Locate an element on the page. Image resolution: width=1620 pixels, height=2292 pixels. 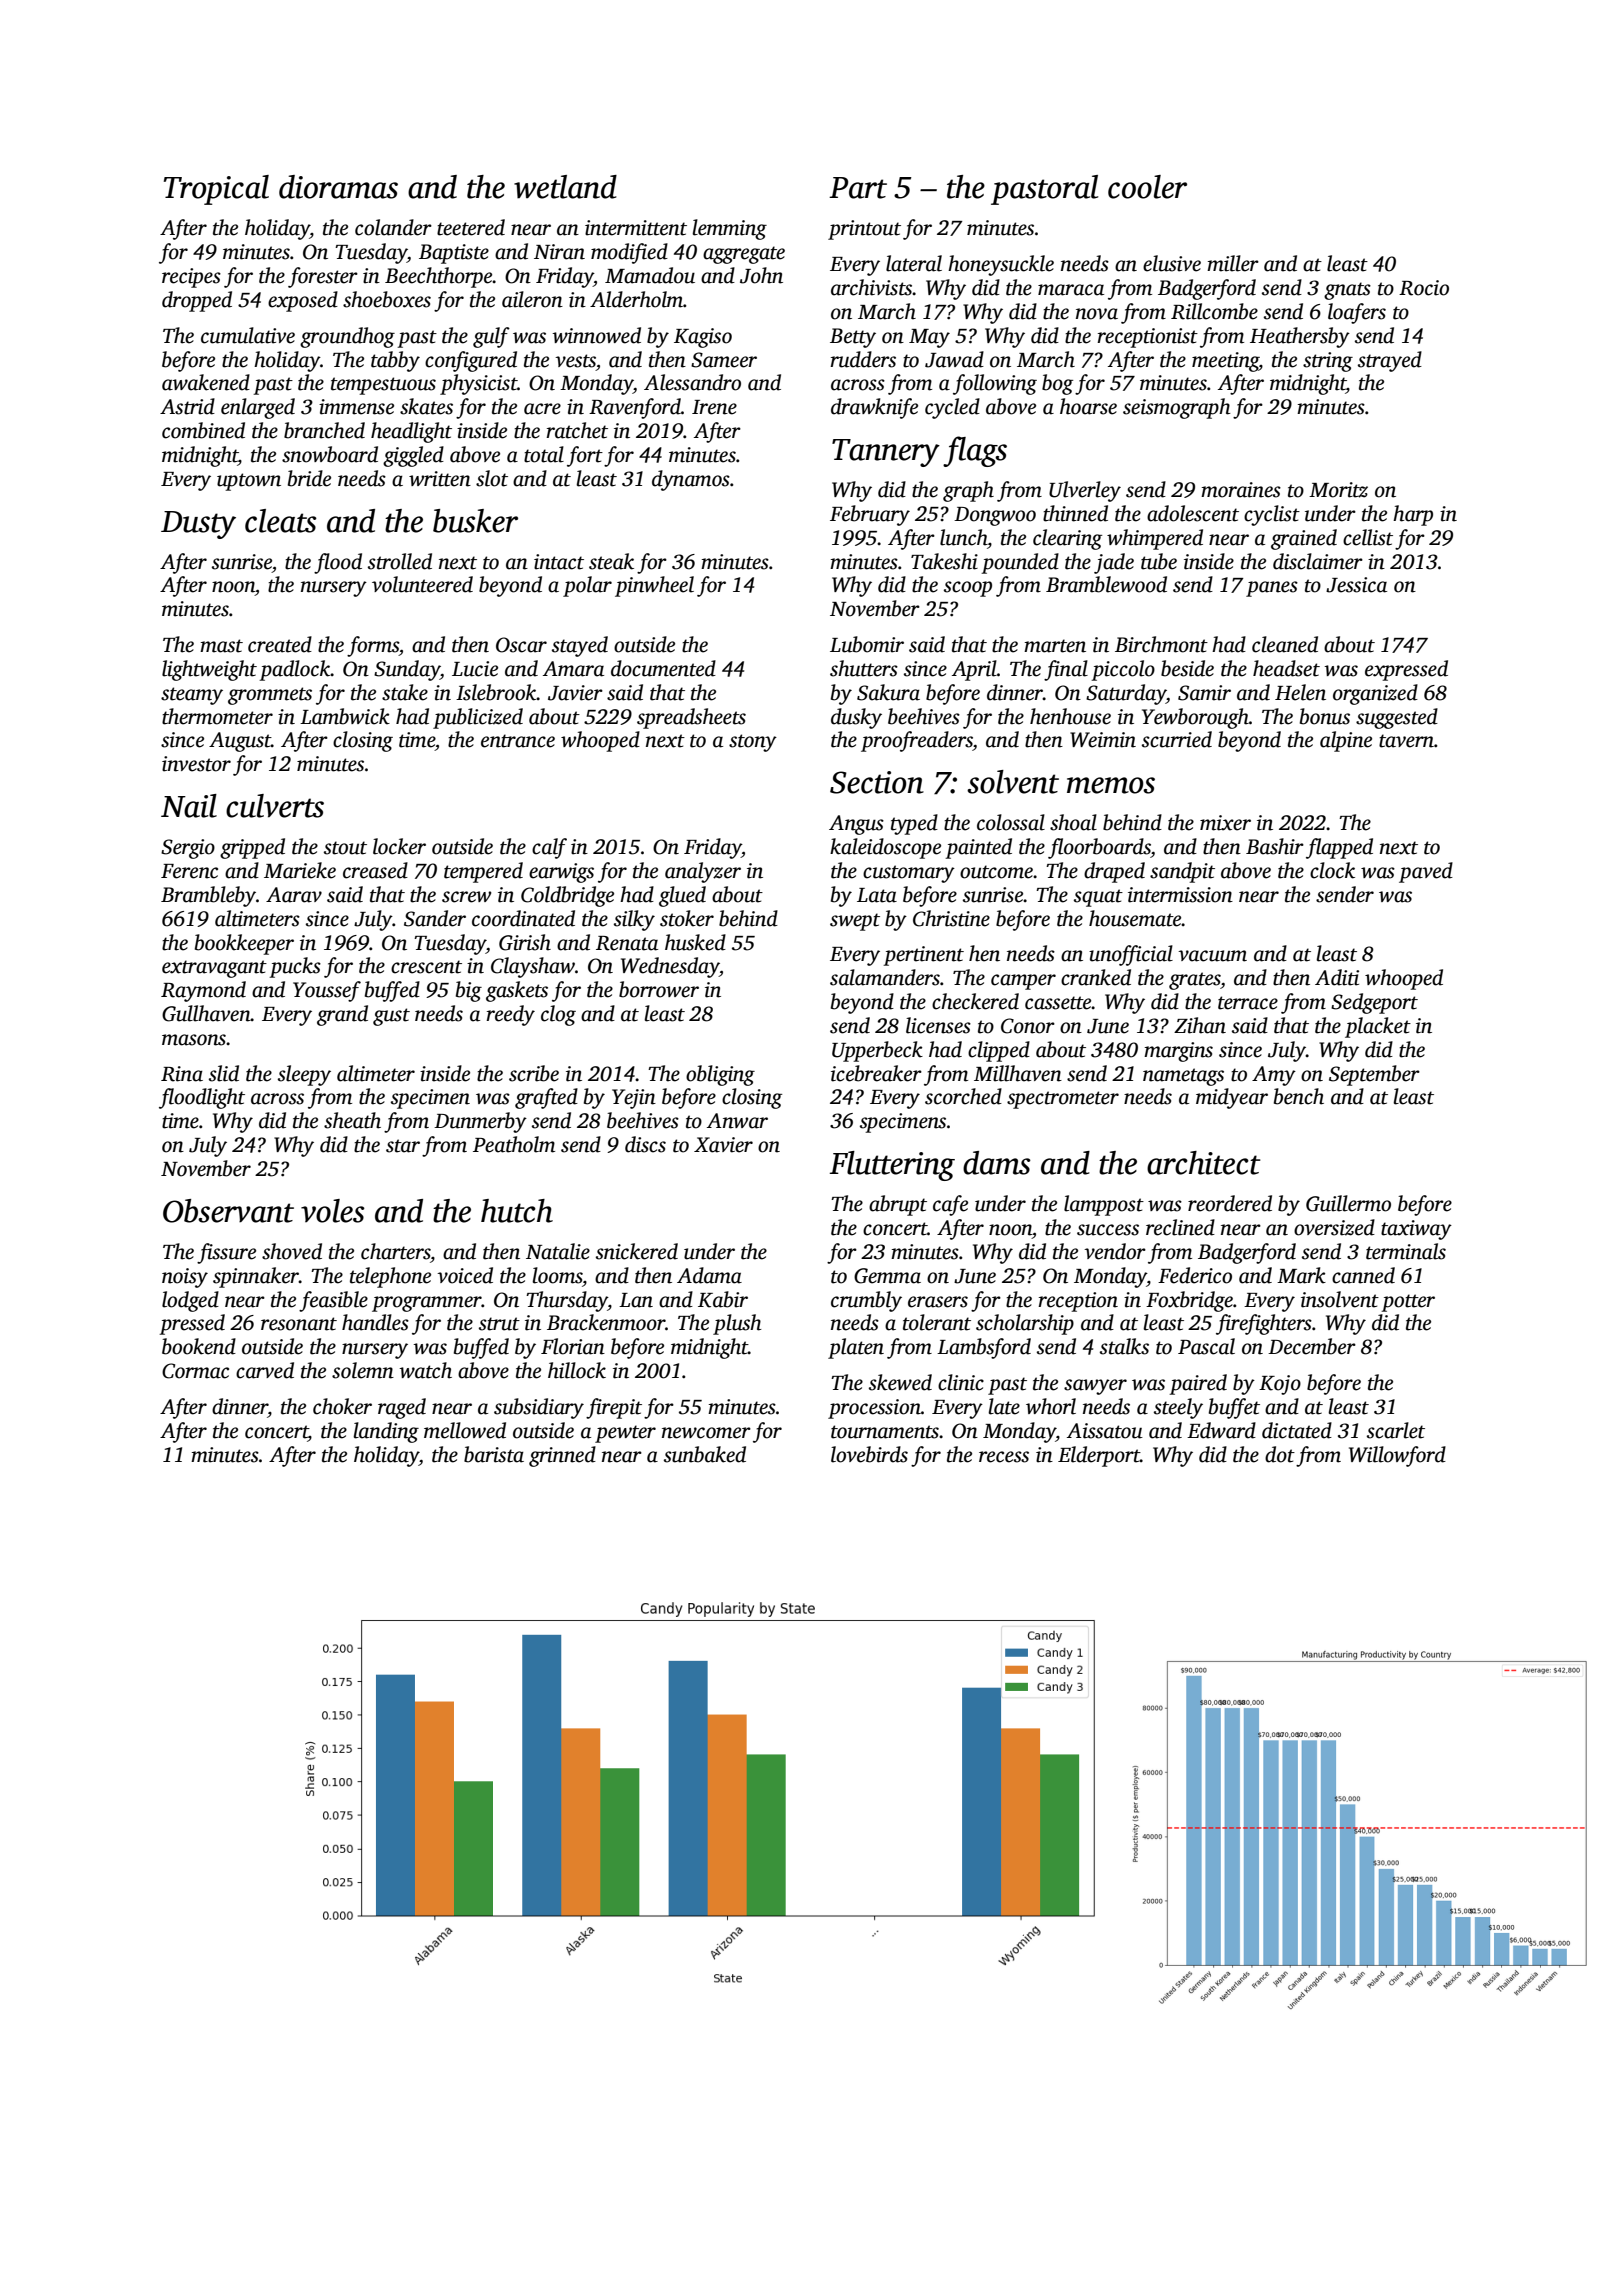
thermometer is located at coordinates (217, 716).
